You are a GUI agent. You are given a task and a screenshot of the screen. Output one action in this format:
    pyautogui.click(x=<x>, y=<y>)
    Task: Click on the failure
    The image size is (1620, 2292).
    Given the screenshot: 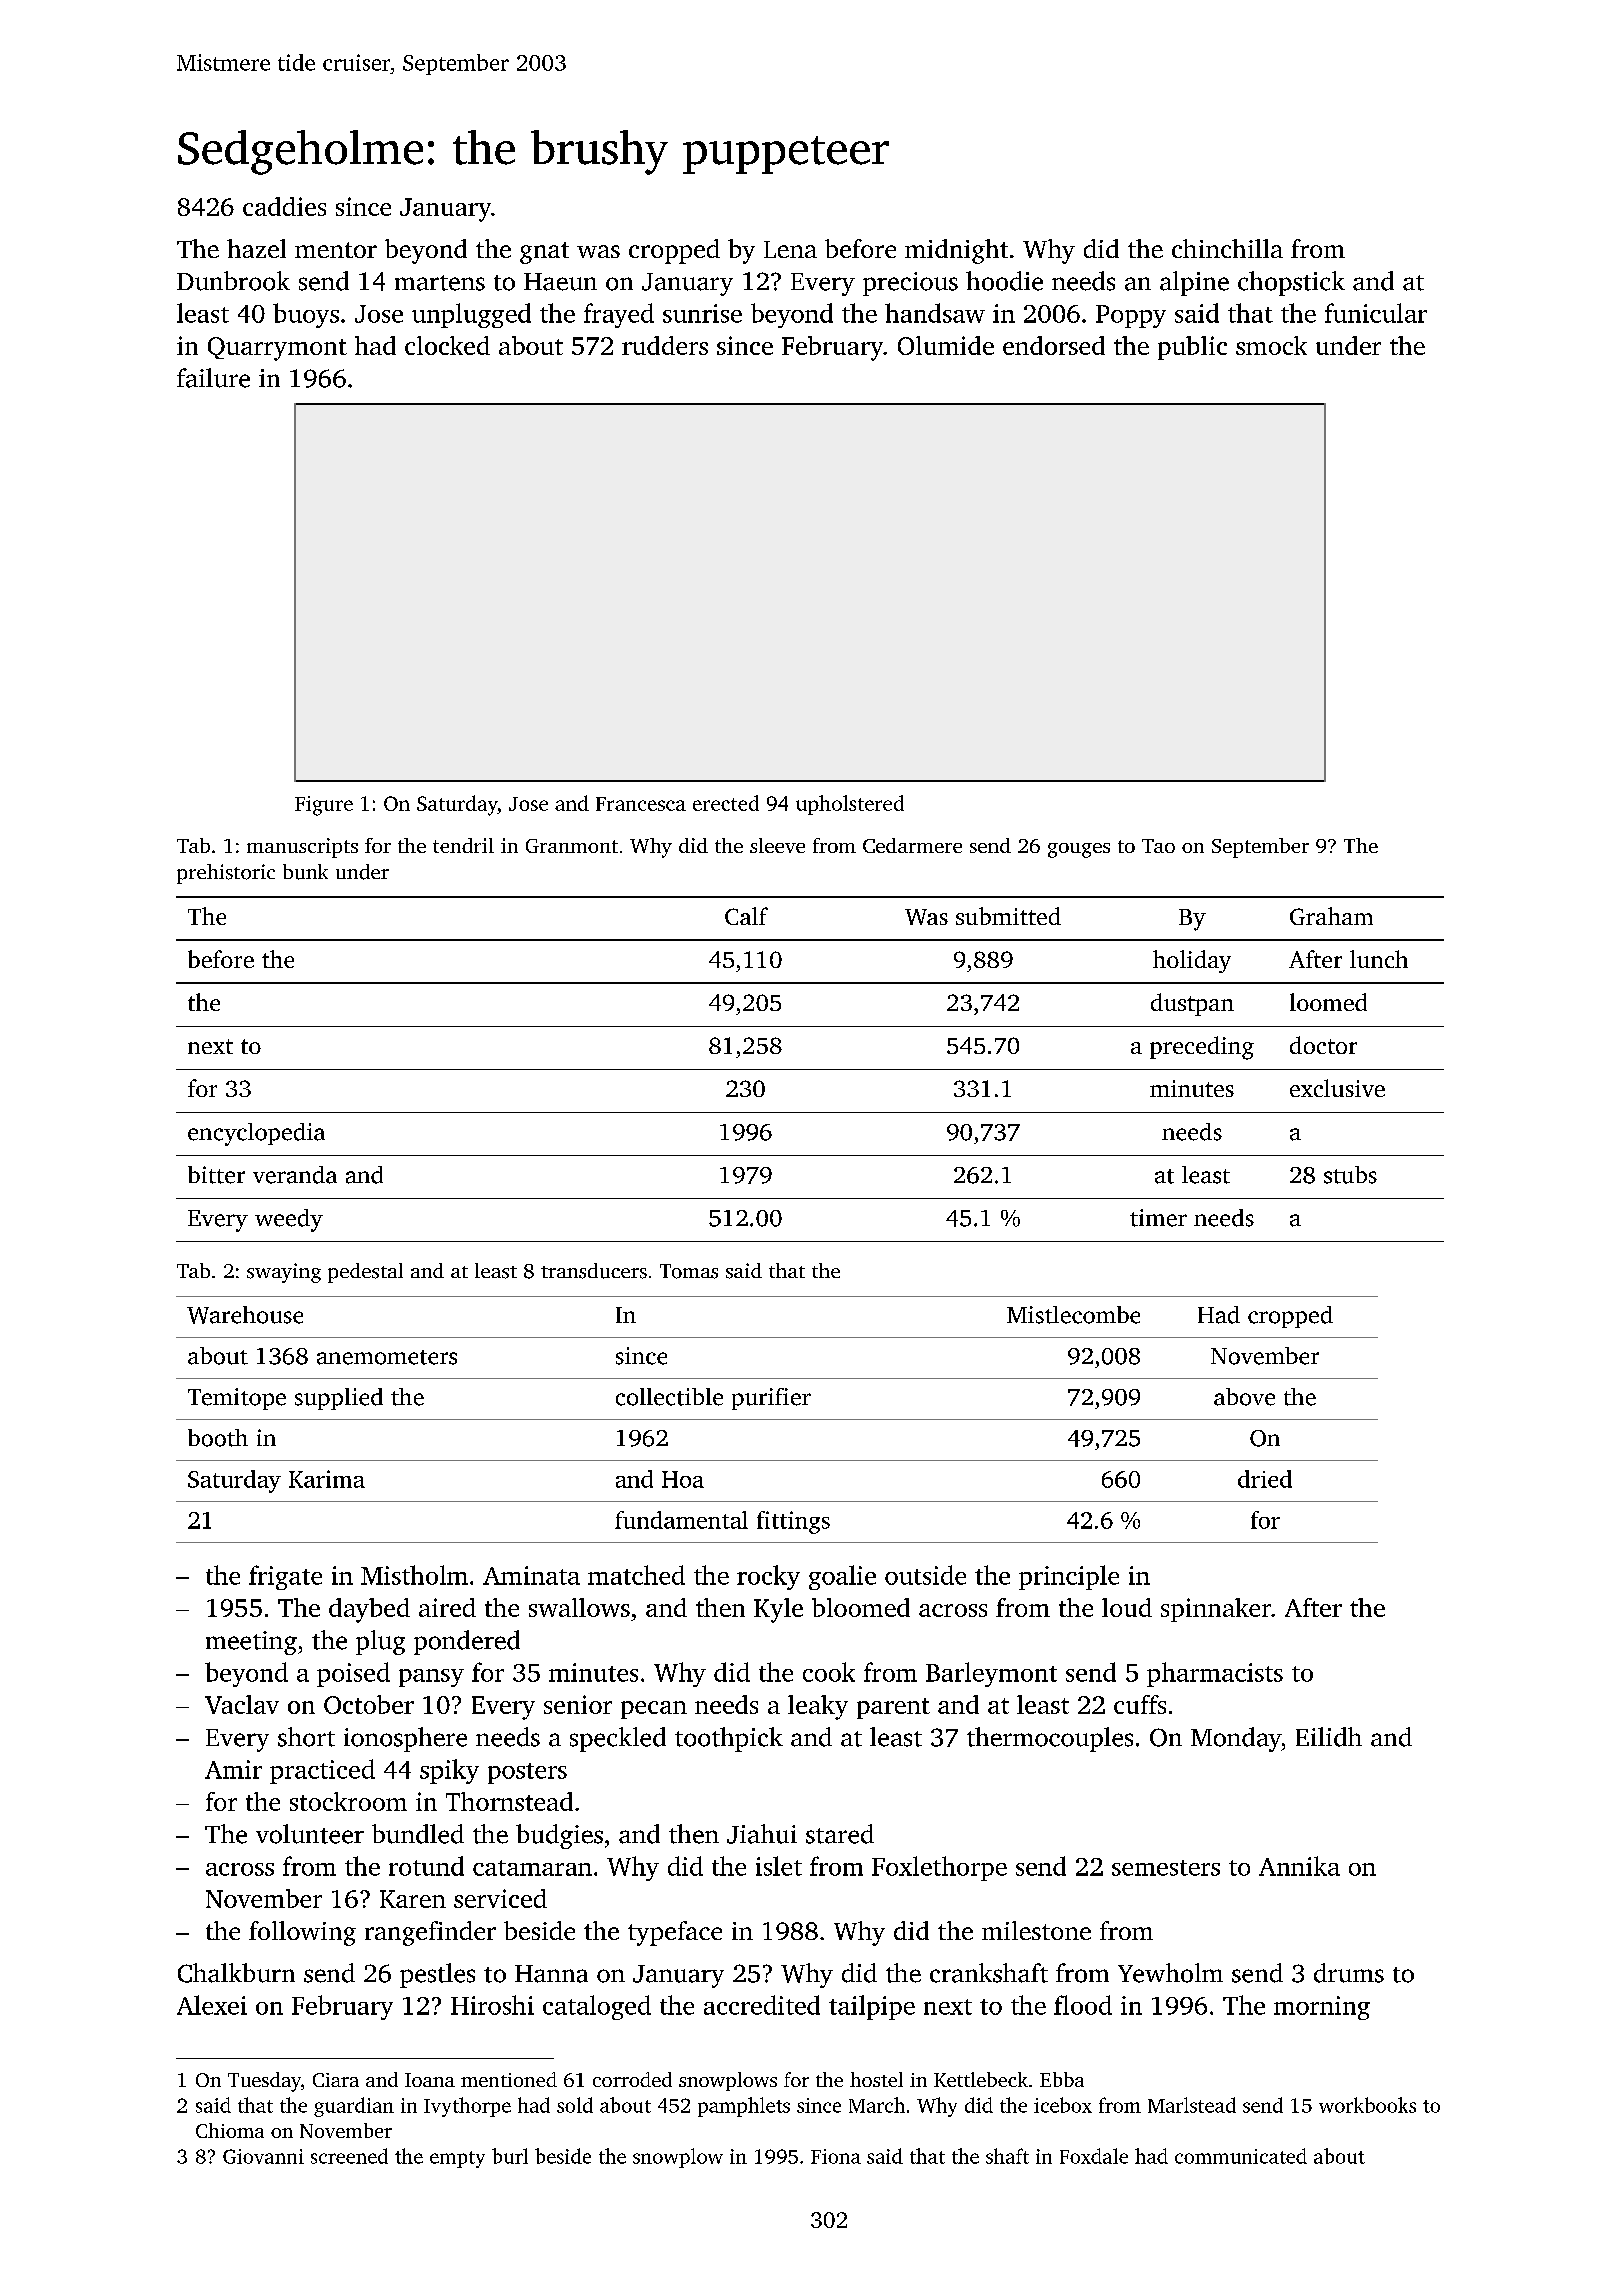 What is the action you would take?
    pyautogui.click(x=213, y=378)
